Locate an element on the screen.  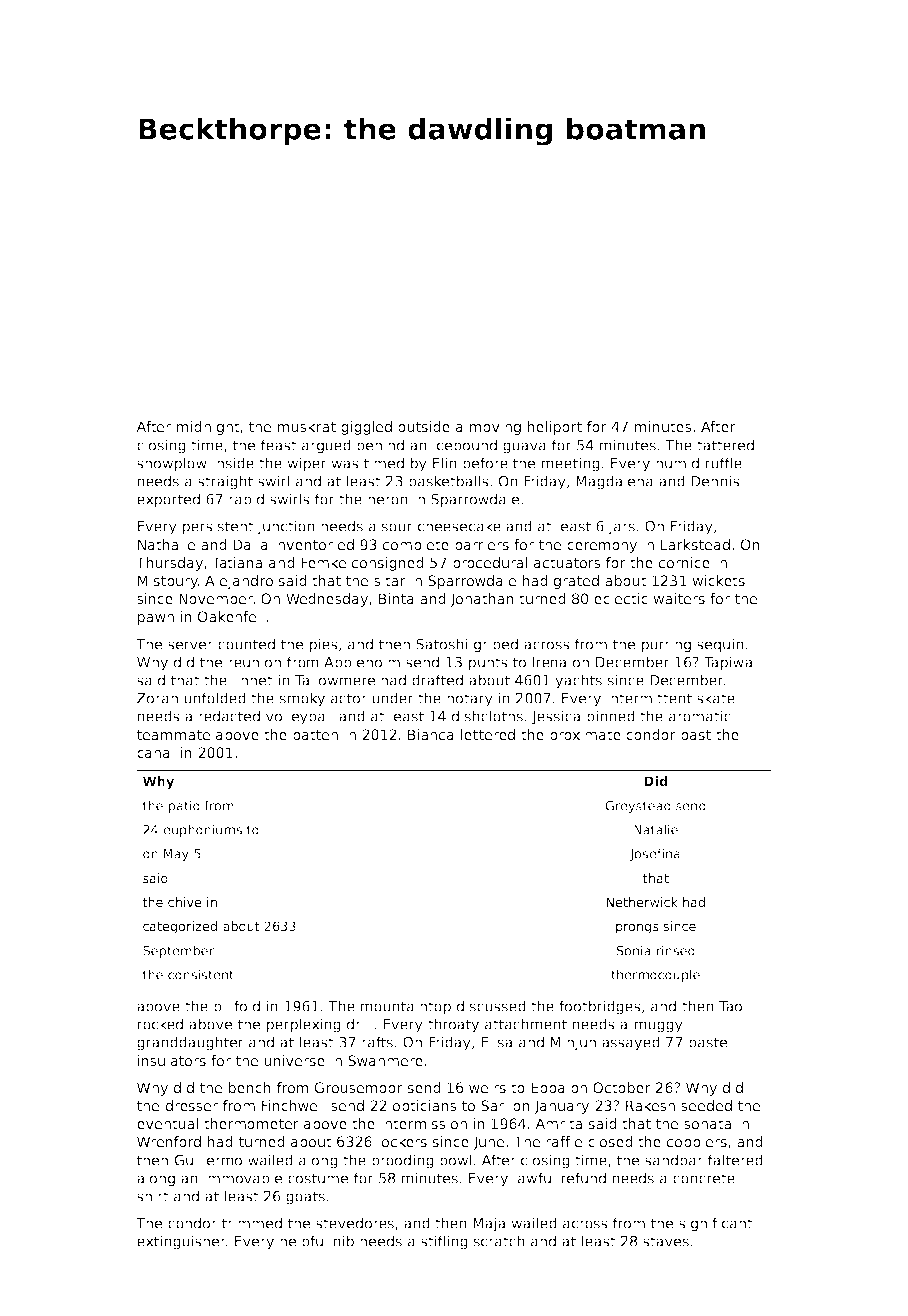
proximate is located at coordinates (585, 736).
